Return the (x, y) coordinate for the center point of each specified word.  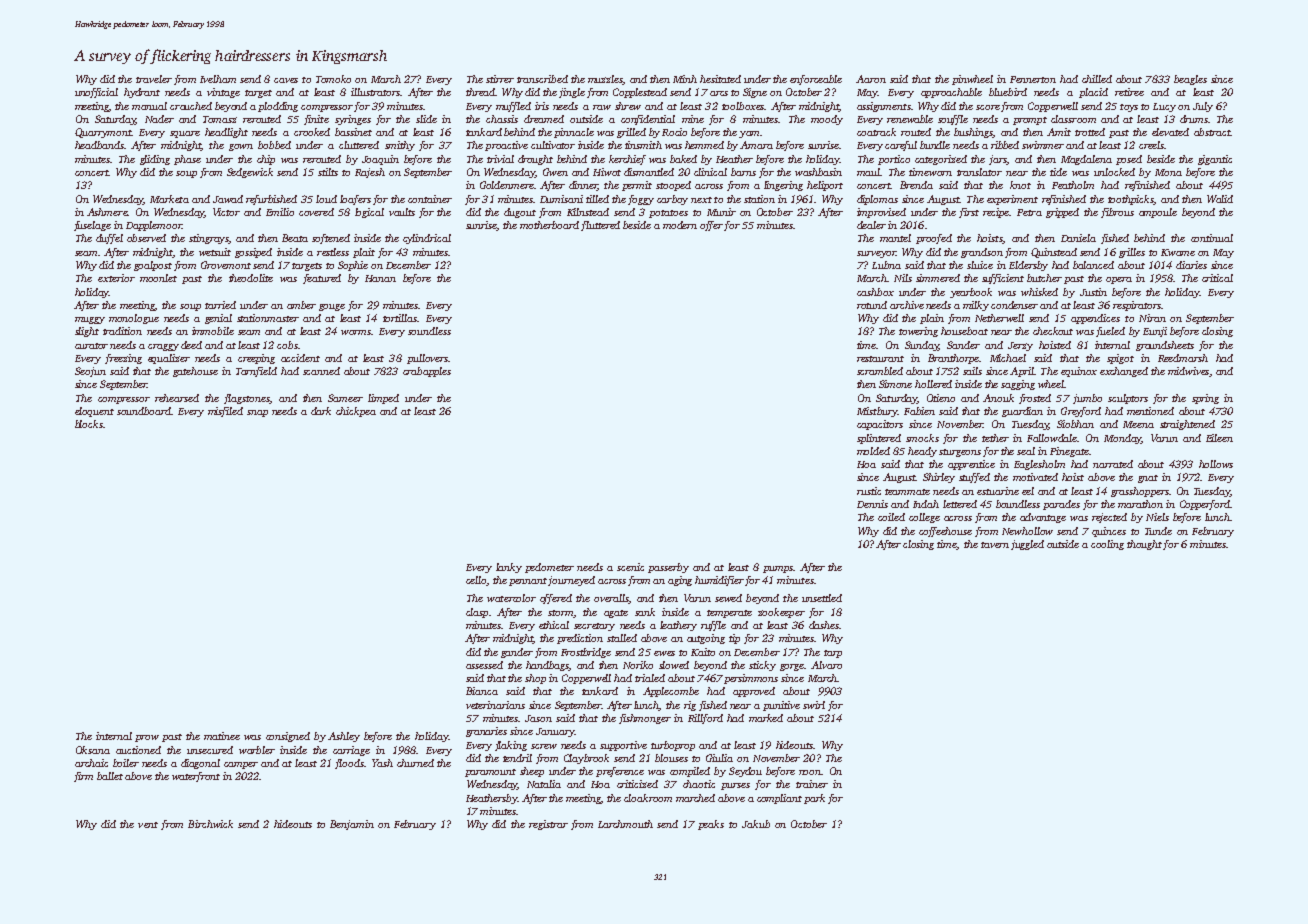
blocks (89, 424)
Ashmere (107, 212)
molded (873, 451)
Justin (1093, 292)
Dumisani (561, 199)
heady (922, 452)
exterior (116, 278)
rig (690, 706)
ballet (110, 776)
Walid (1220, 199)
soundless (429, 331)
